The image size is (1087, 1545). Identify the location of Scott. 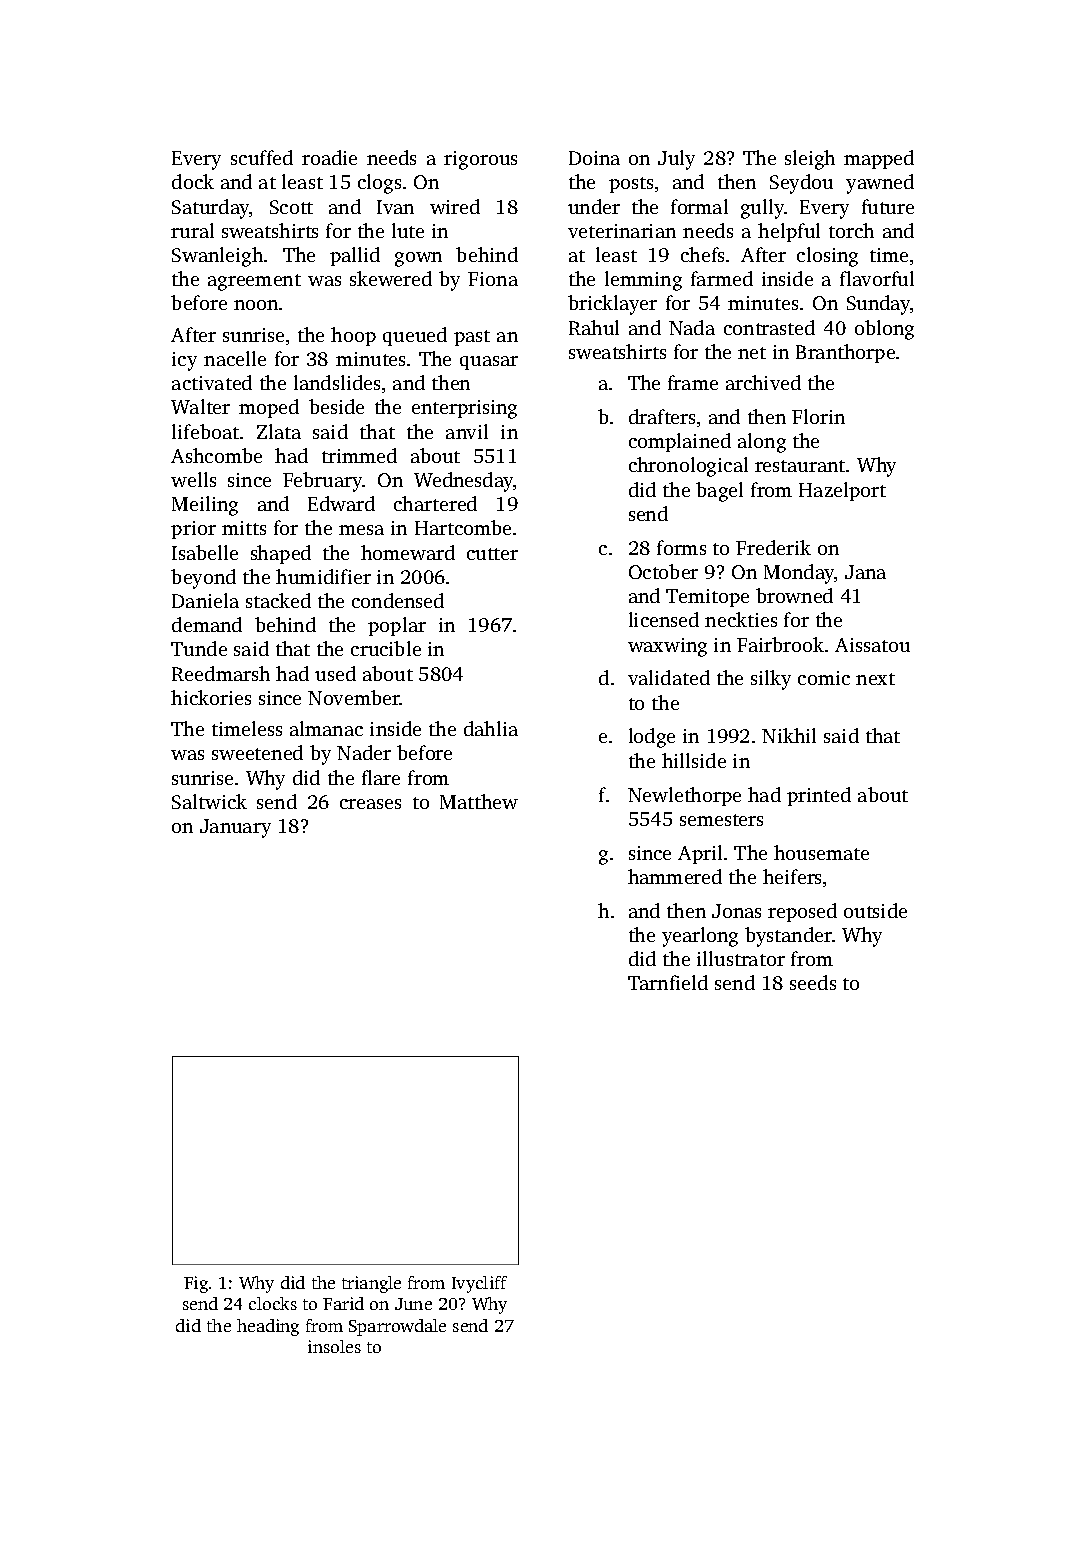
(291, 207).
